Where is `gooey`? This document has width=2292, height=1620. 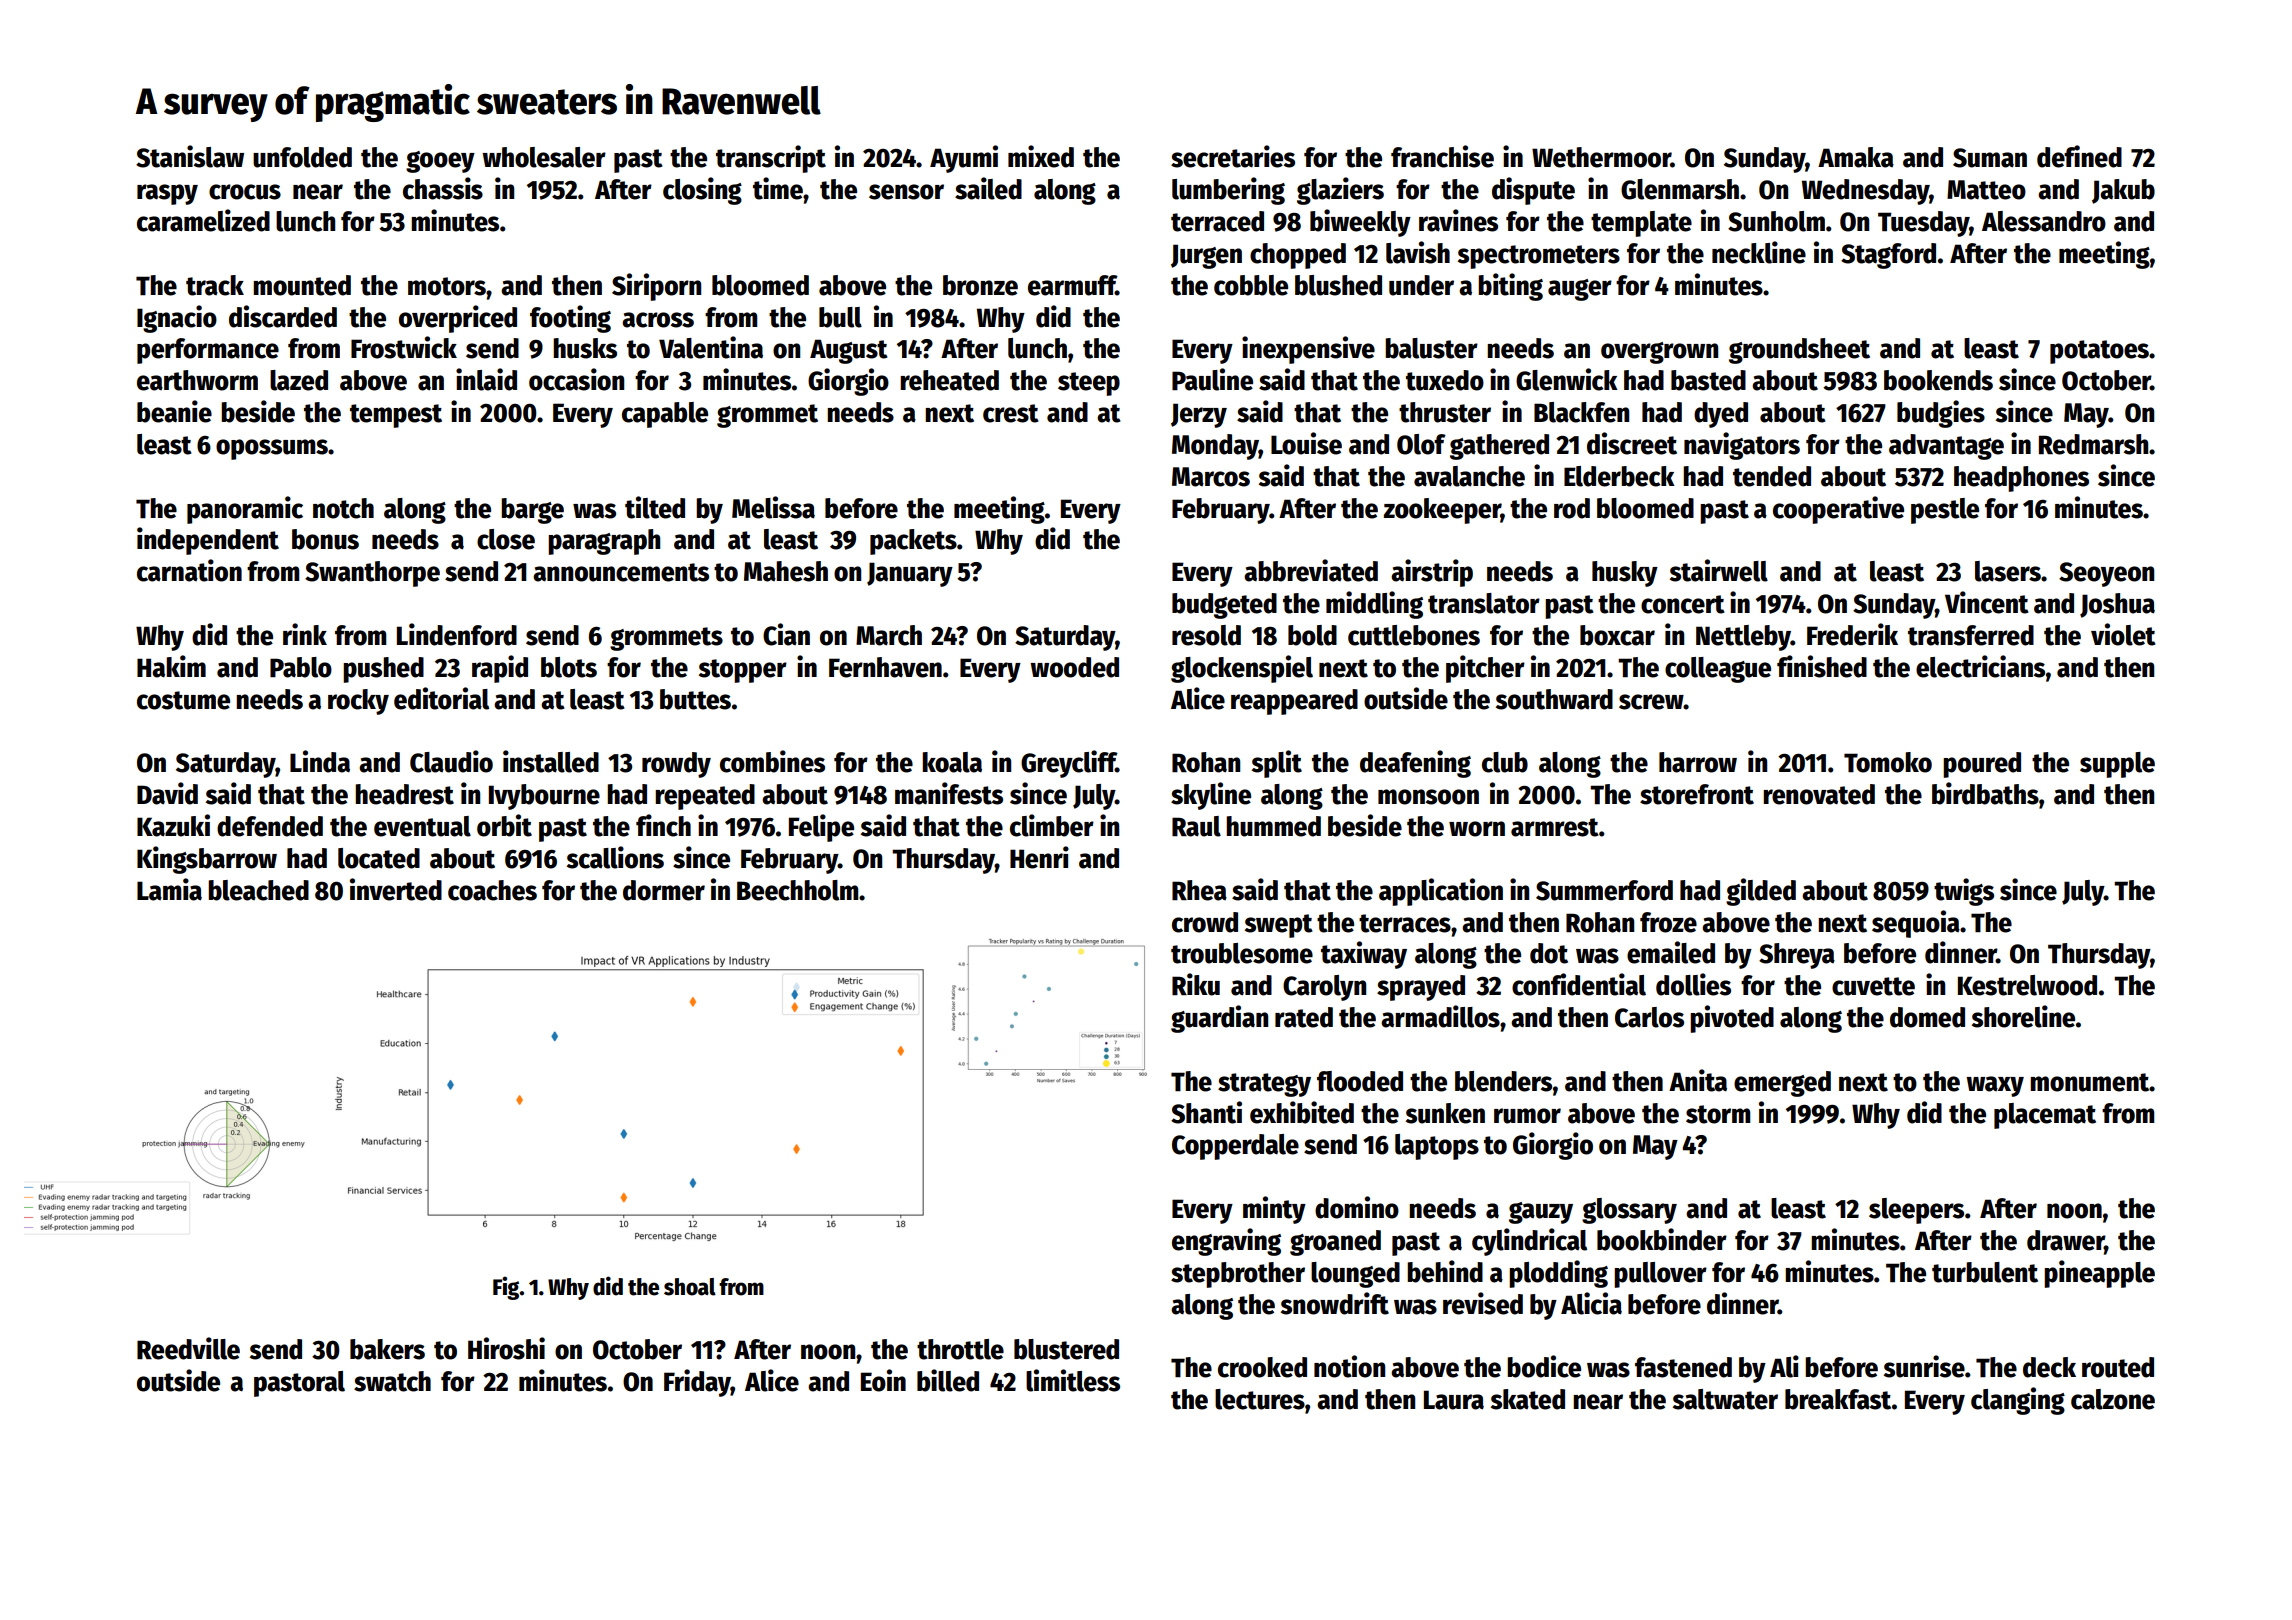
gooey is located at coordinates (440, 162).
